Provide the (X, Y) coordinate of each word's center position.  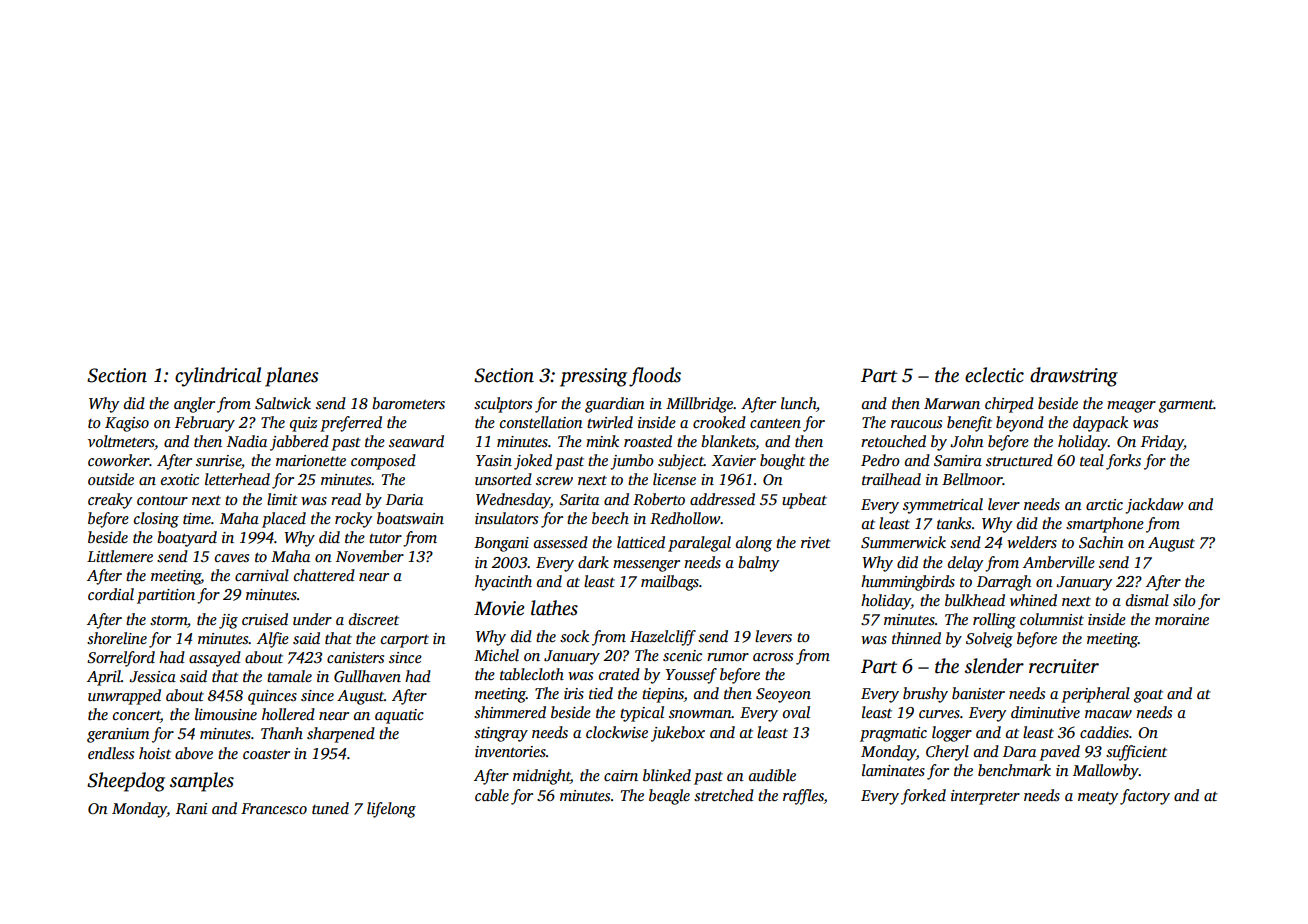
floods (655, 377)
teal (1092, 460)
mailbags (670, 583)
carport (405, 641)
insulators (506, 518)
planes (292, 377)
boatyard (187, 539)
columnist (1052, 619)
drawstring (1074, 377)
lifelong (391, 810)
